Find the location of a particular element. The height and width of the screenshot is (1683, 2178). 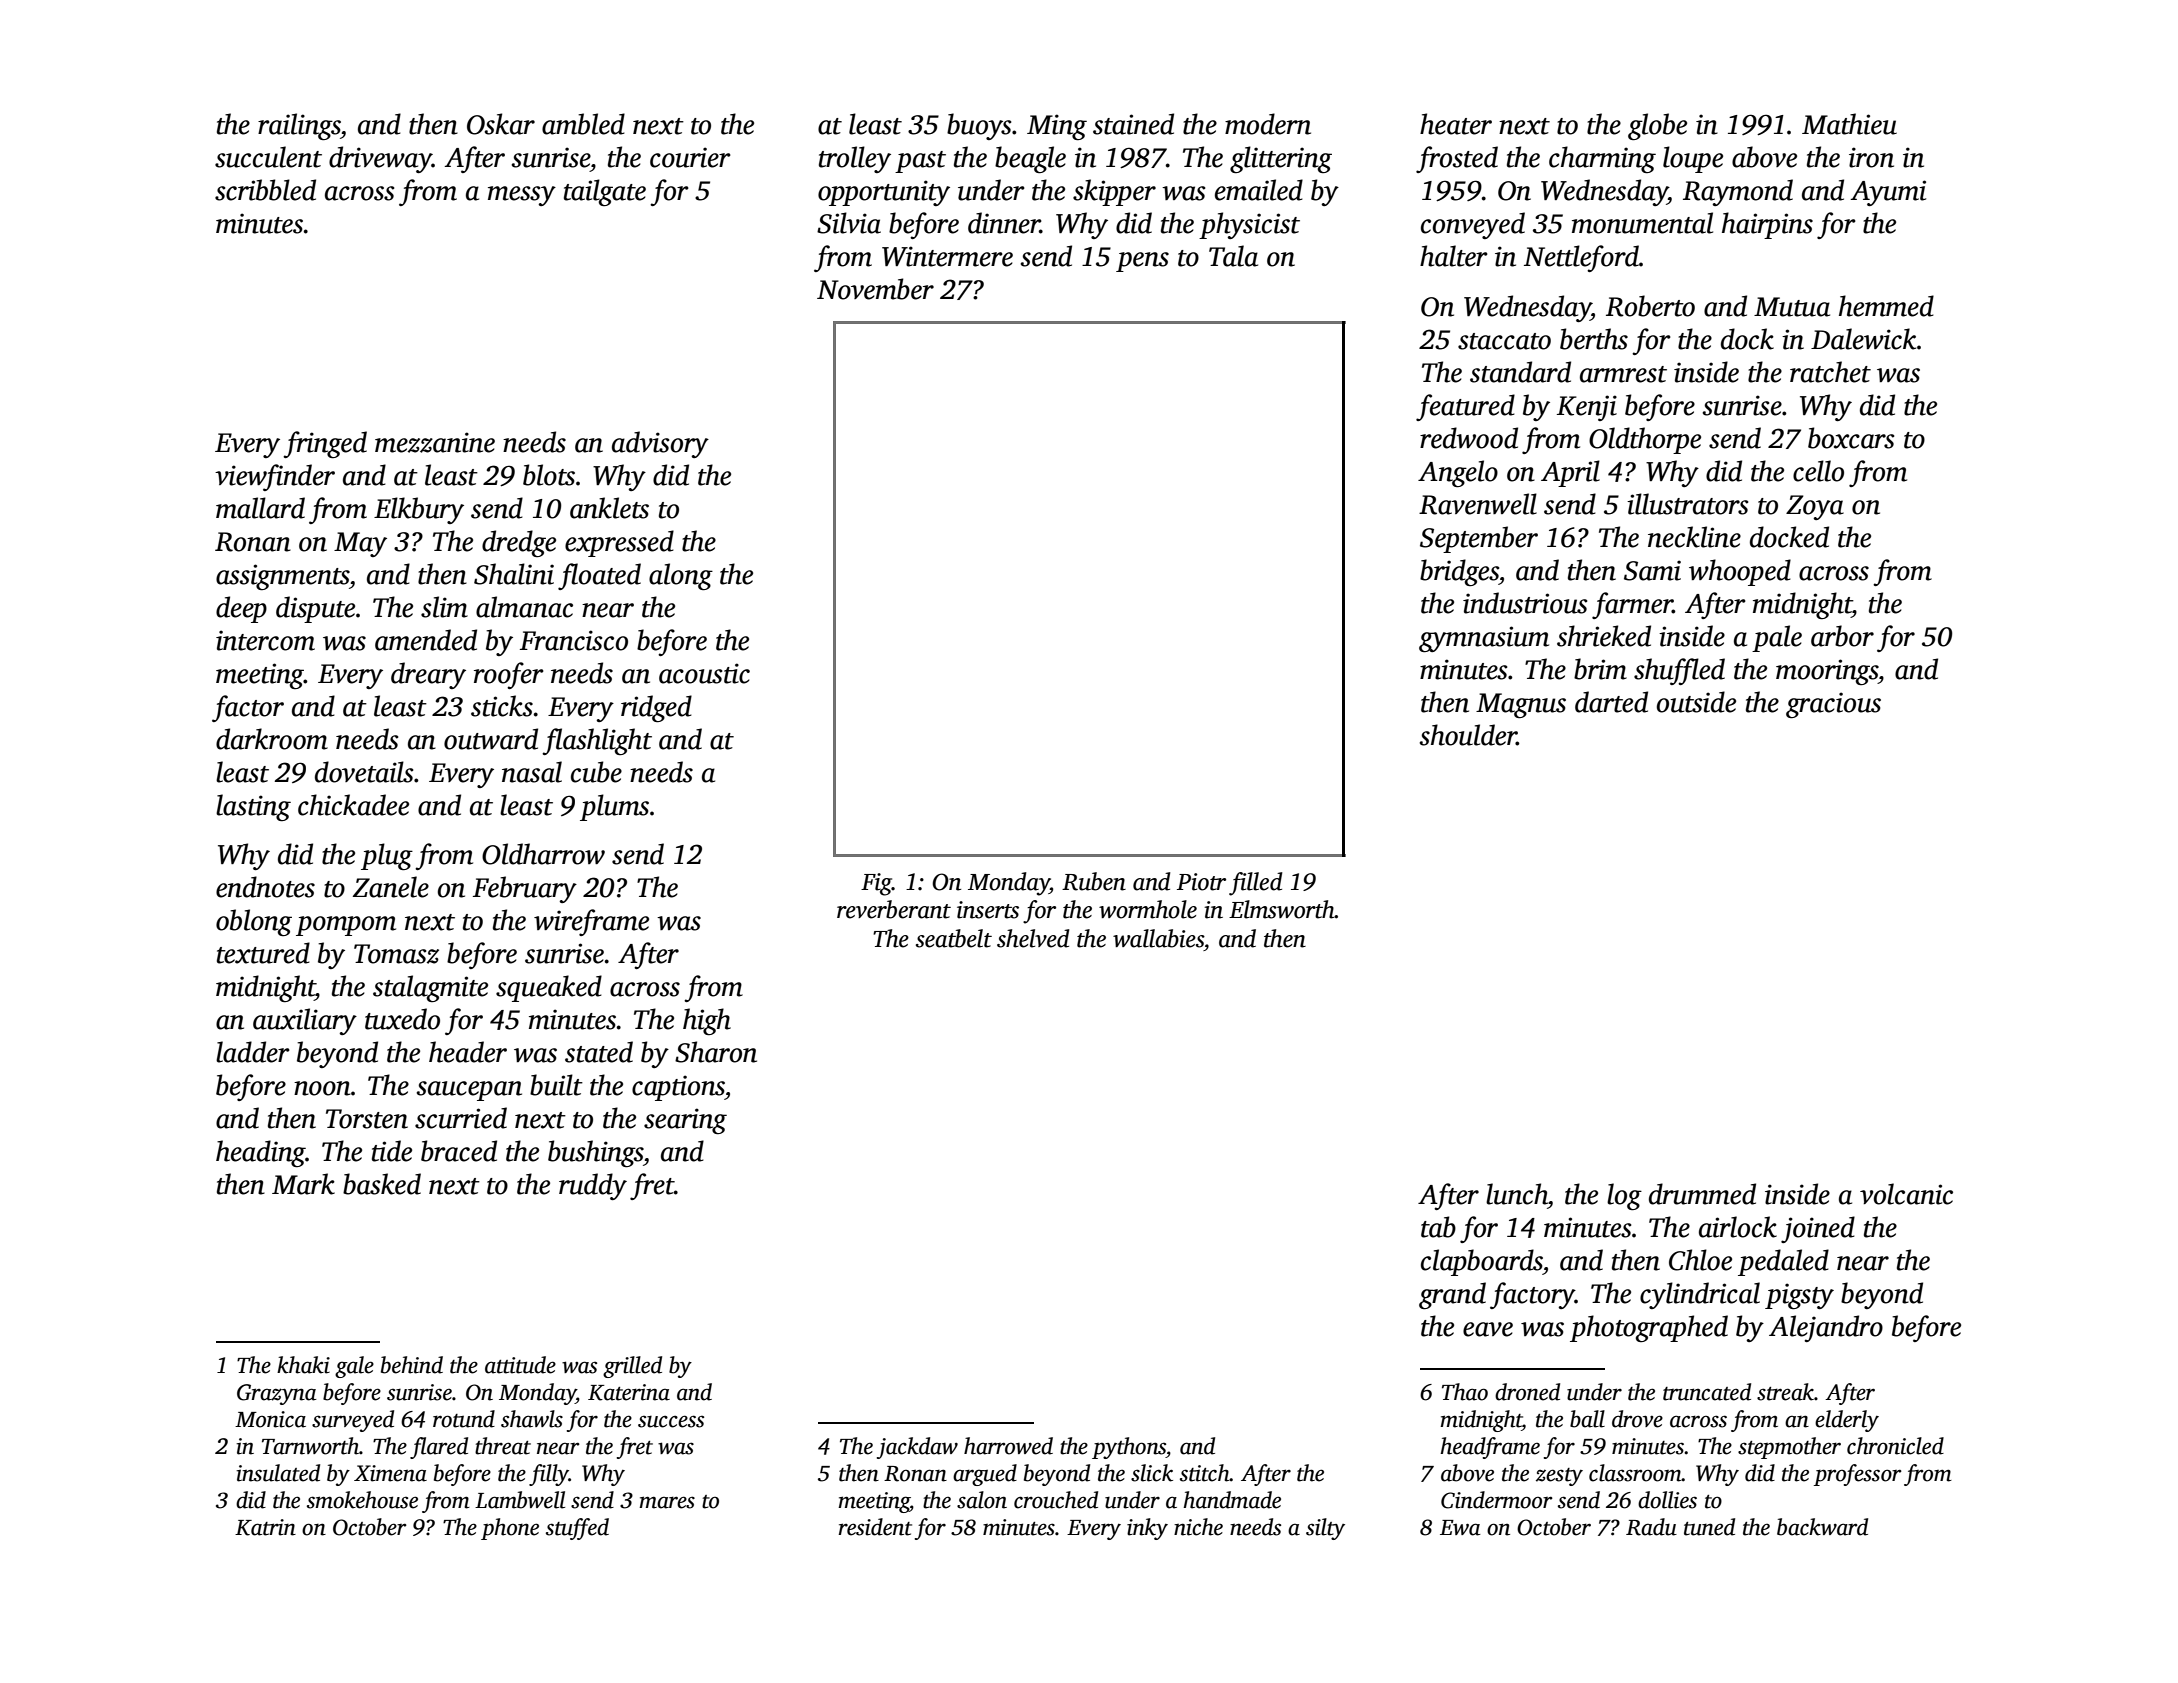

shoulder is located at coordinates (1468, 735).
